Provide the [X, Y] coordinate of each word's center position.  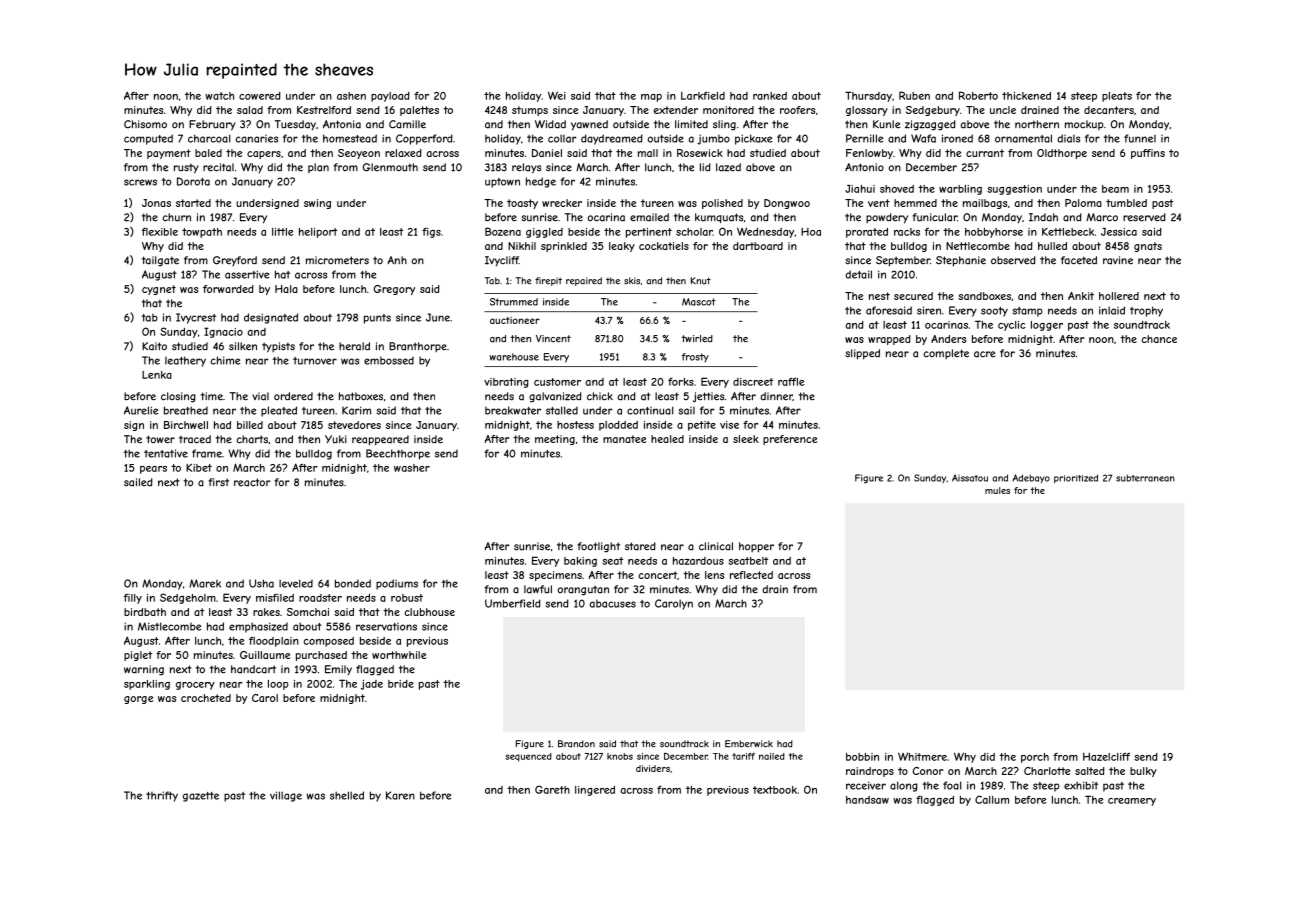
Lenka [157, 375]
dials [1068, 138]
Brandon [576, 744]
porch [1035, 758]
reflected [751, 575]
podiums [397, 584]
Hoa [811, 232]
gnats [1148, 247]
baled [208, 153]
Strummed [514, 302]
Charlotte [1047, 771]
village [286, 796]
